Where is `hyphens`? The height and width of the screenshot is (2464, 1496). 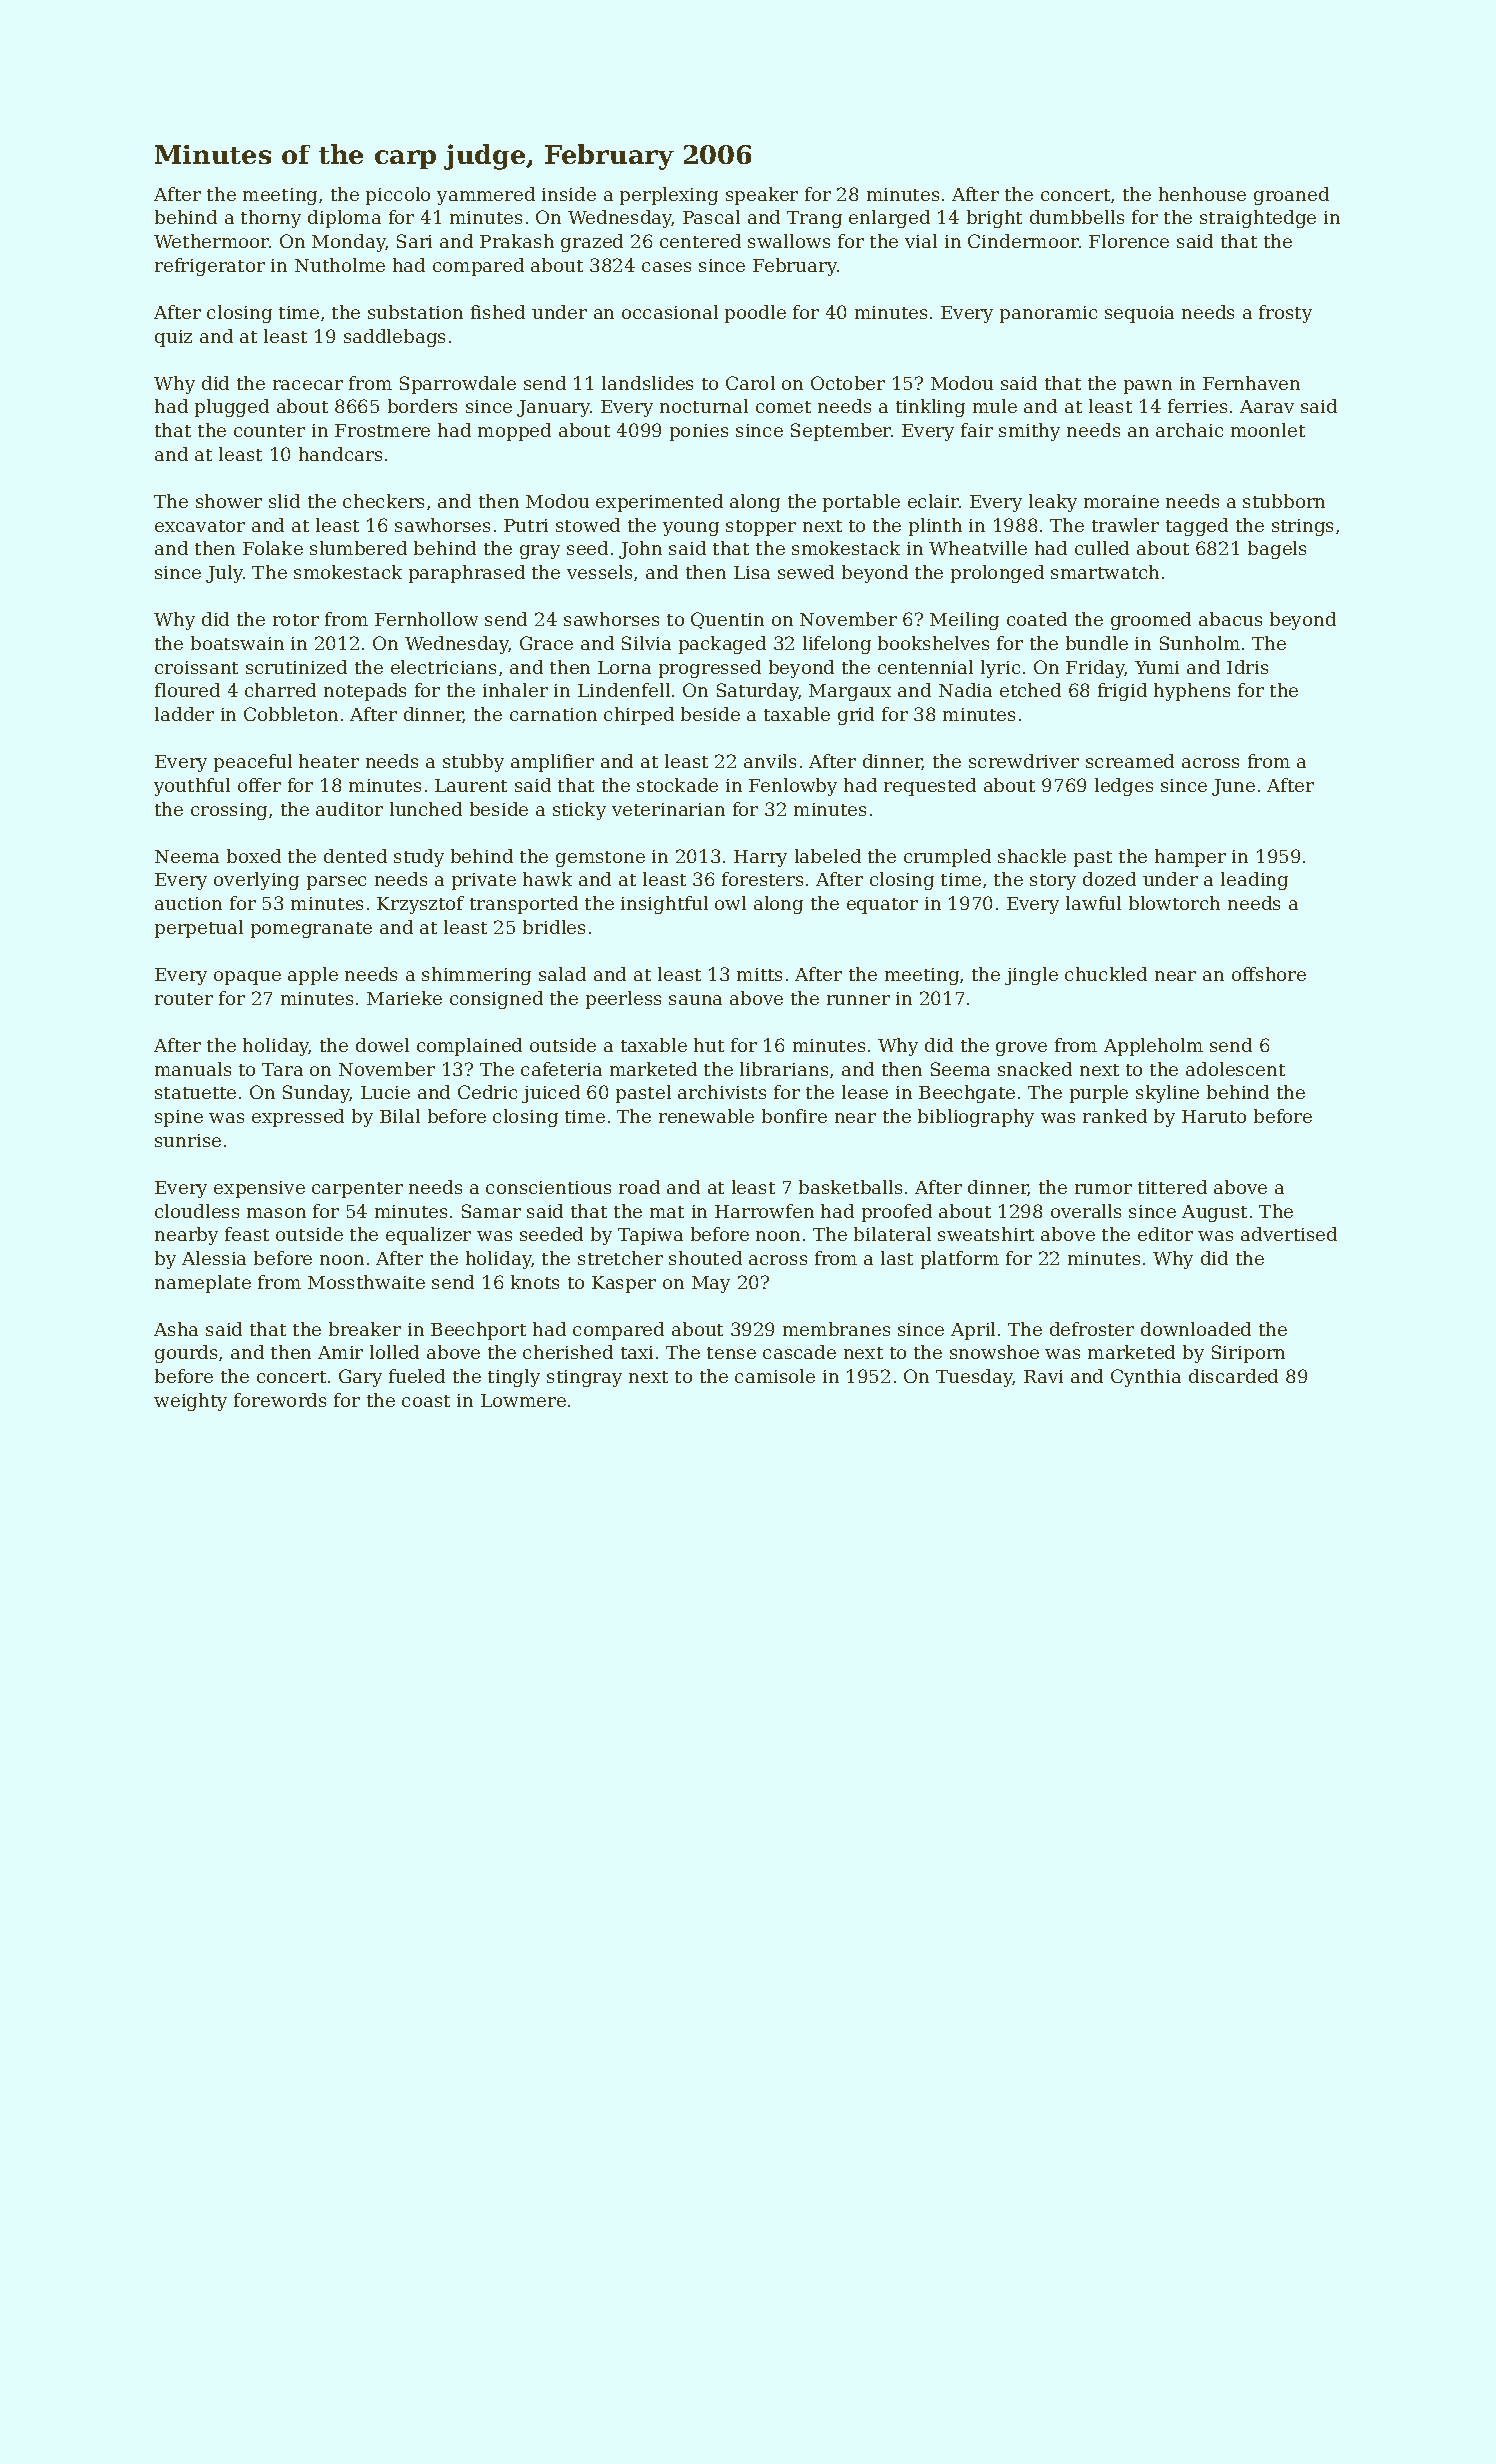
hyphens is located at coordinates (1192, 692).
